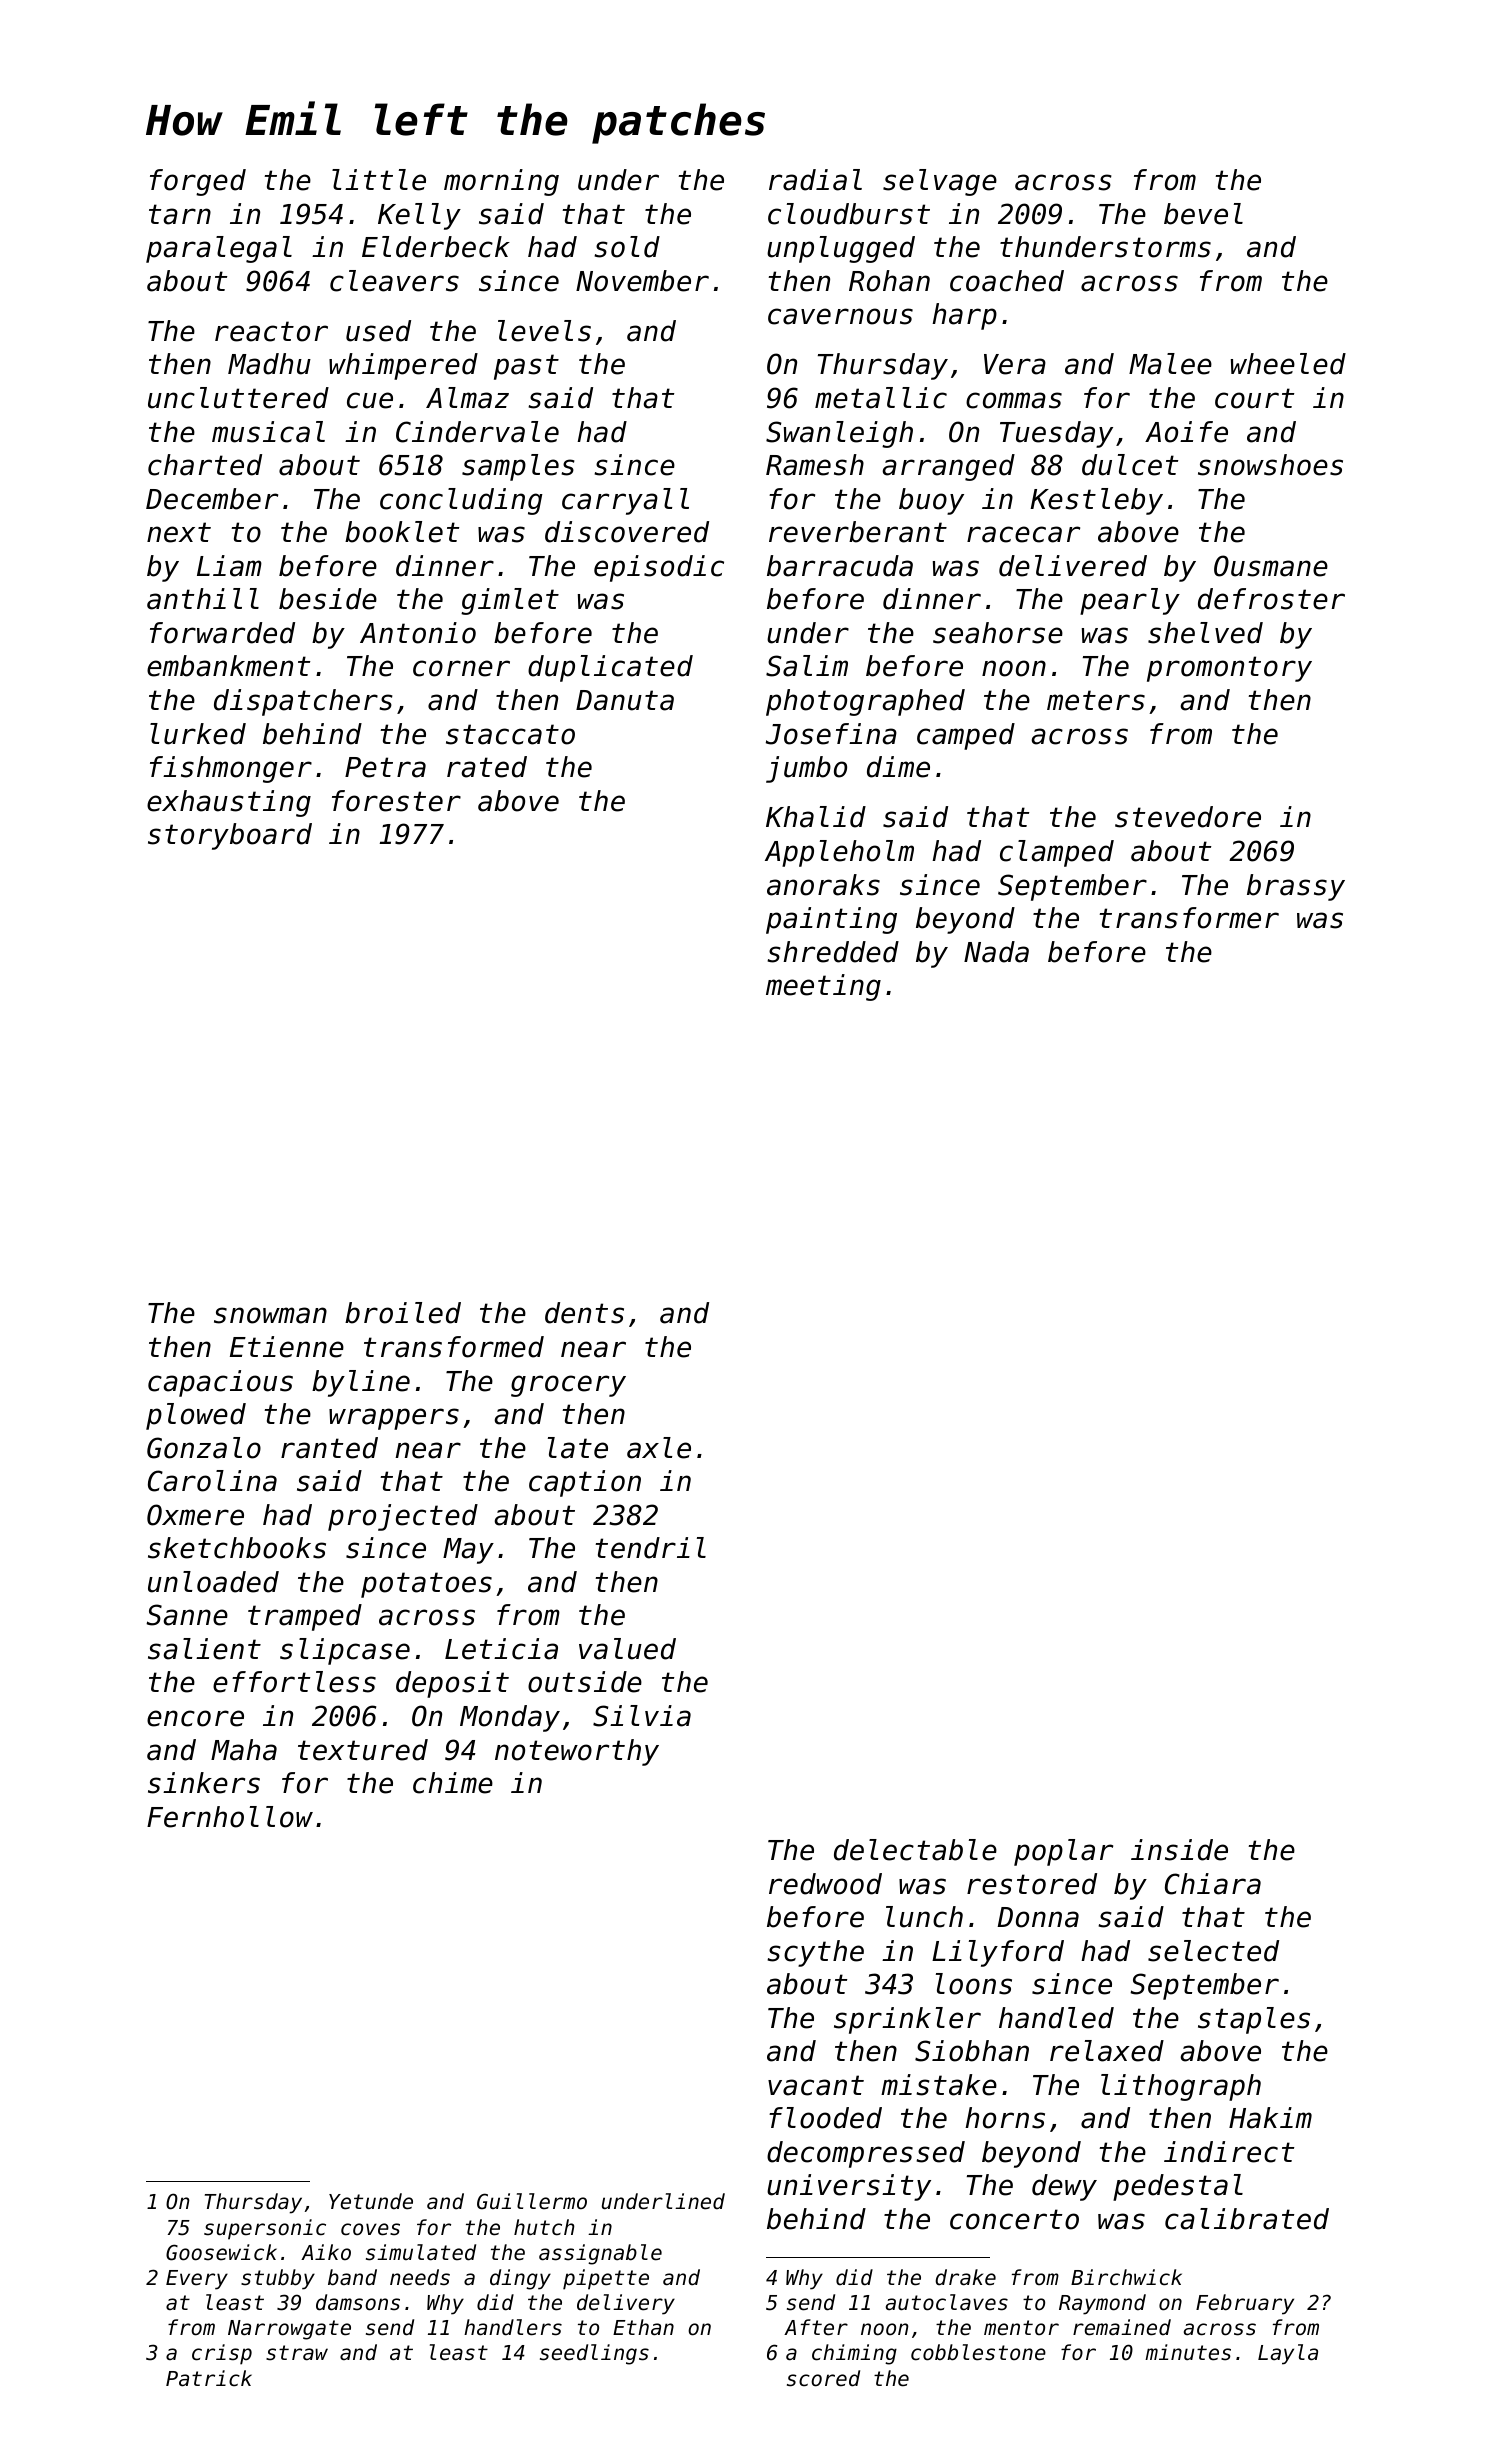  What do you see at coordinates (197, 2280) in the screenshot?
I see `Every` at bounding box center [197, 2280].
